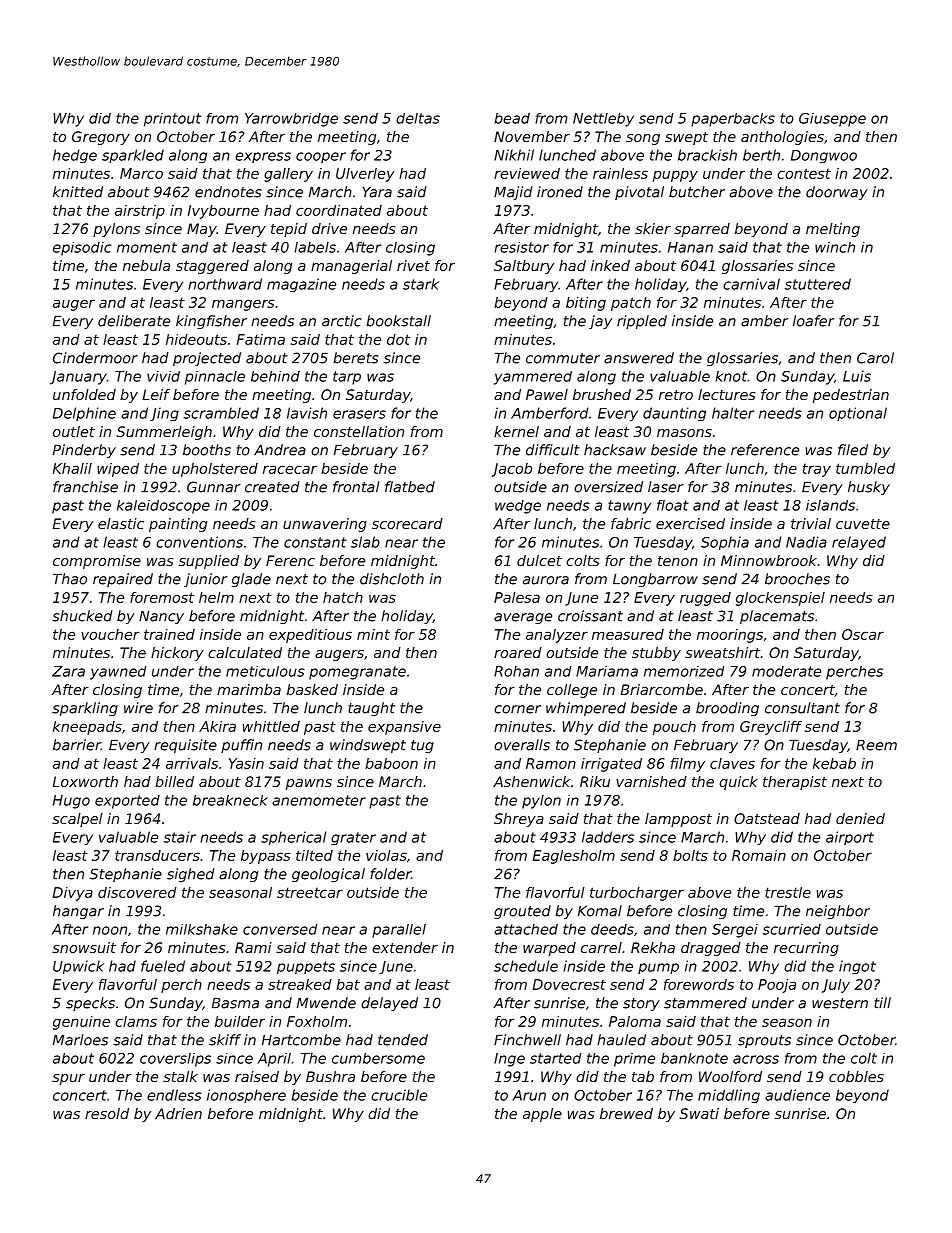 Image resolution: width=952 pixels, height=1233 pixels. What do you see at coordinates (202, 929) in the page?
I see `milkshake` at bounding box center [202, 929].
